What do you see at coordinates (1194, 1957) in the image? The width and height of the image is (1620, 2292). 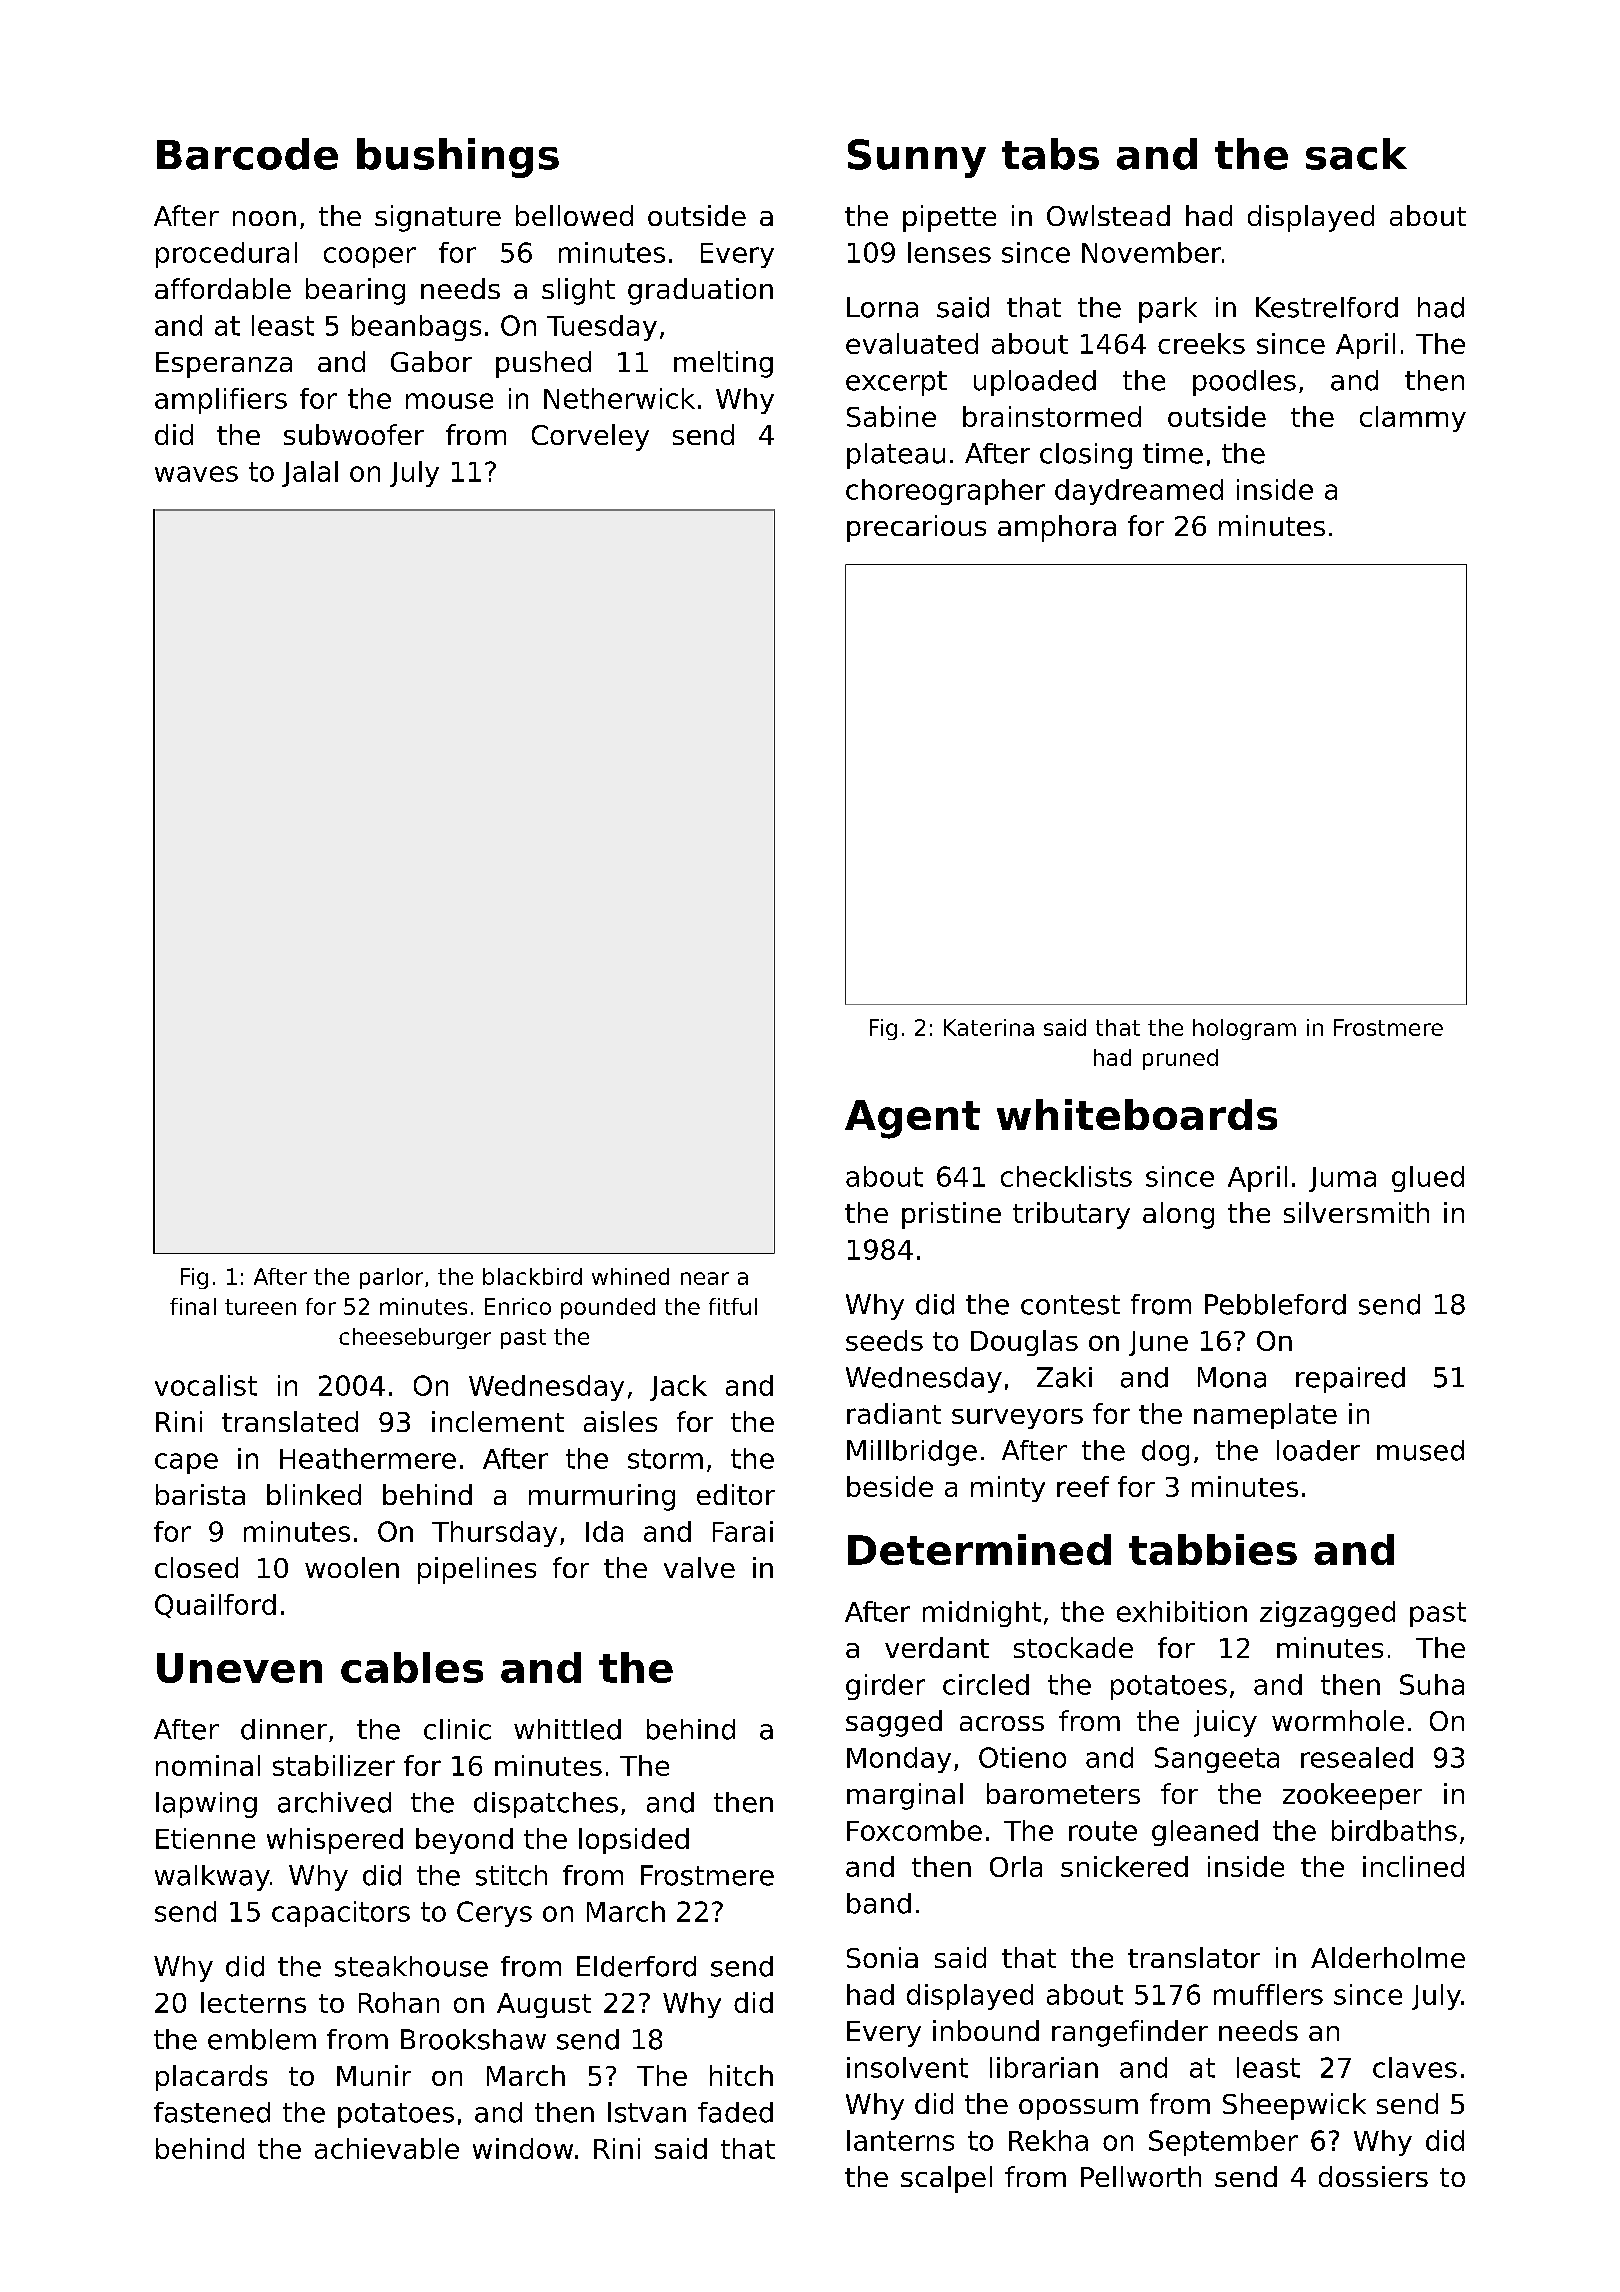 I see `translator` at bounding box center [1194, 1957].
